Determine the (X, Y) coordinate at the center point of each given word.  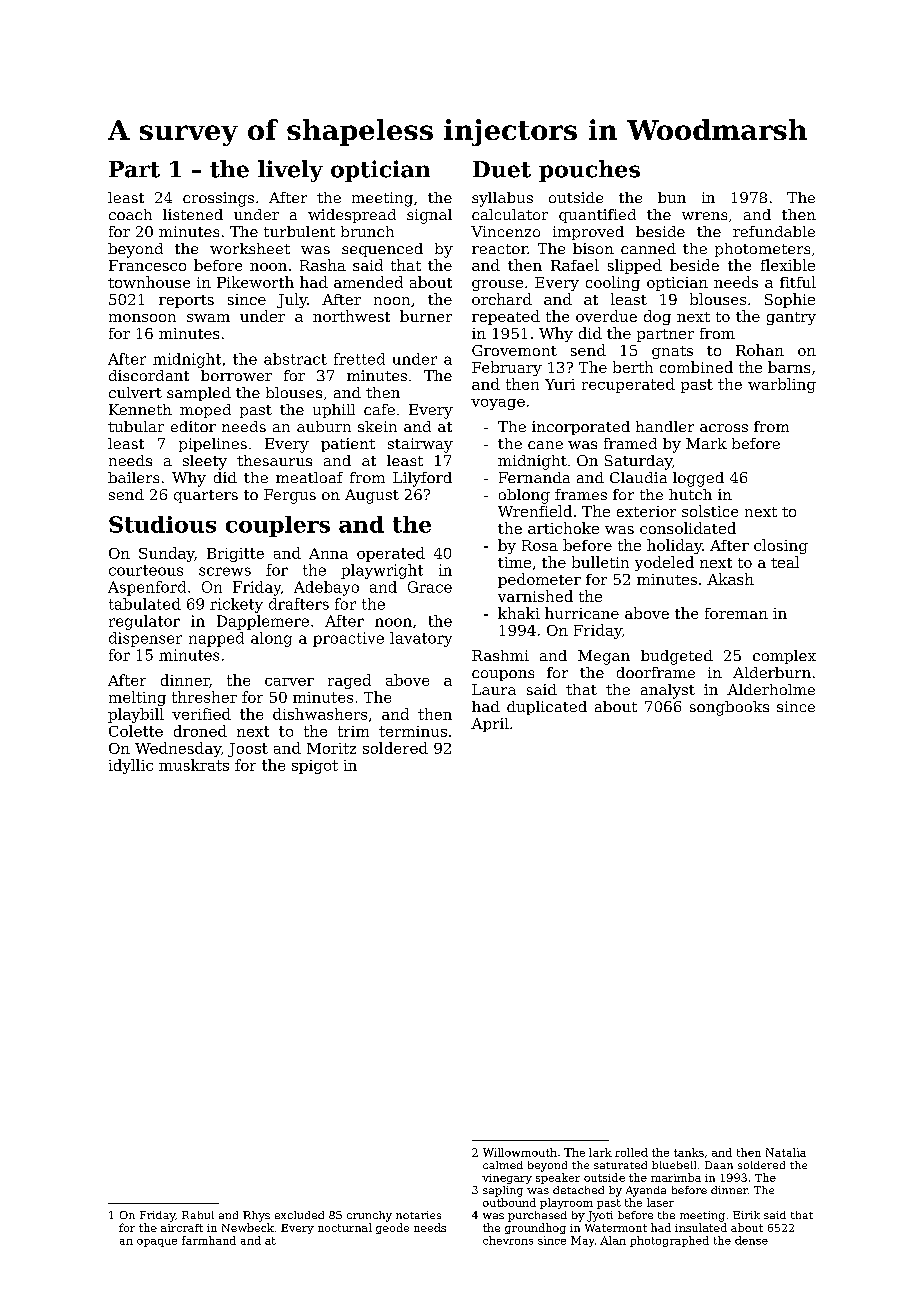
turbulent (299, 231)
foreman (736, 613)
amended (368, 282)
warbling (782, 385)
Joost (248, 750)
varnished (535, 596)
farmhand (209, 1240)
